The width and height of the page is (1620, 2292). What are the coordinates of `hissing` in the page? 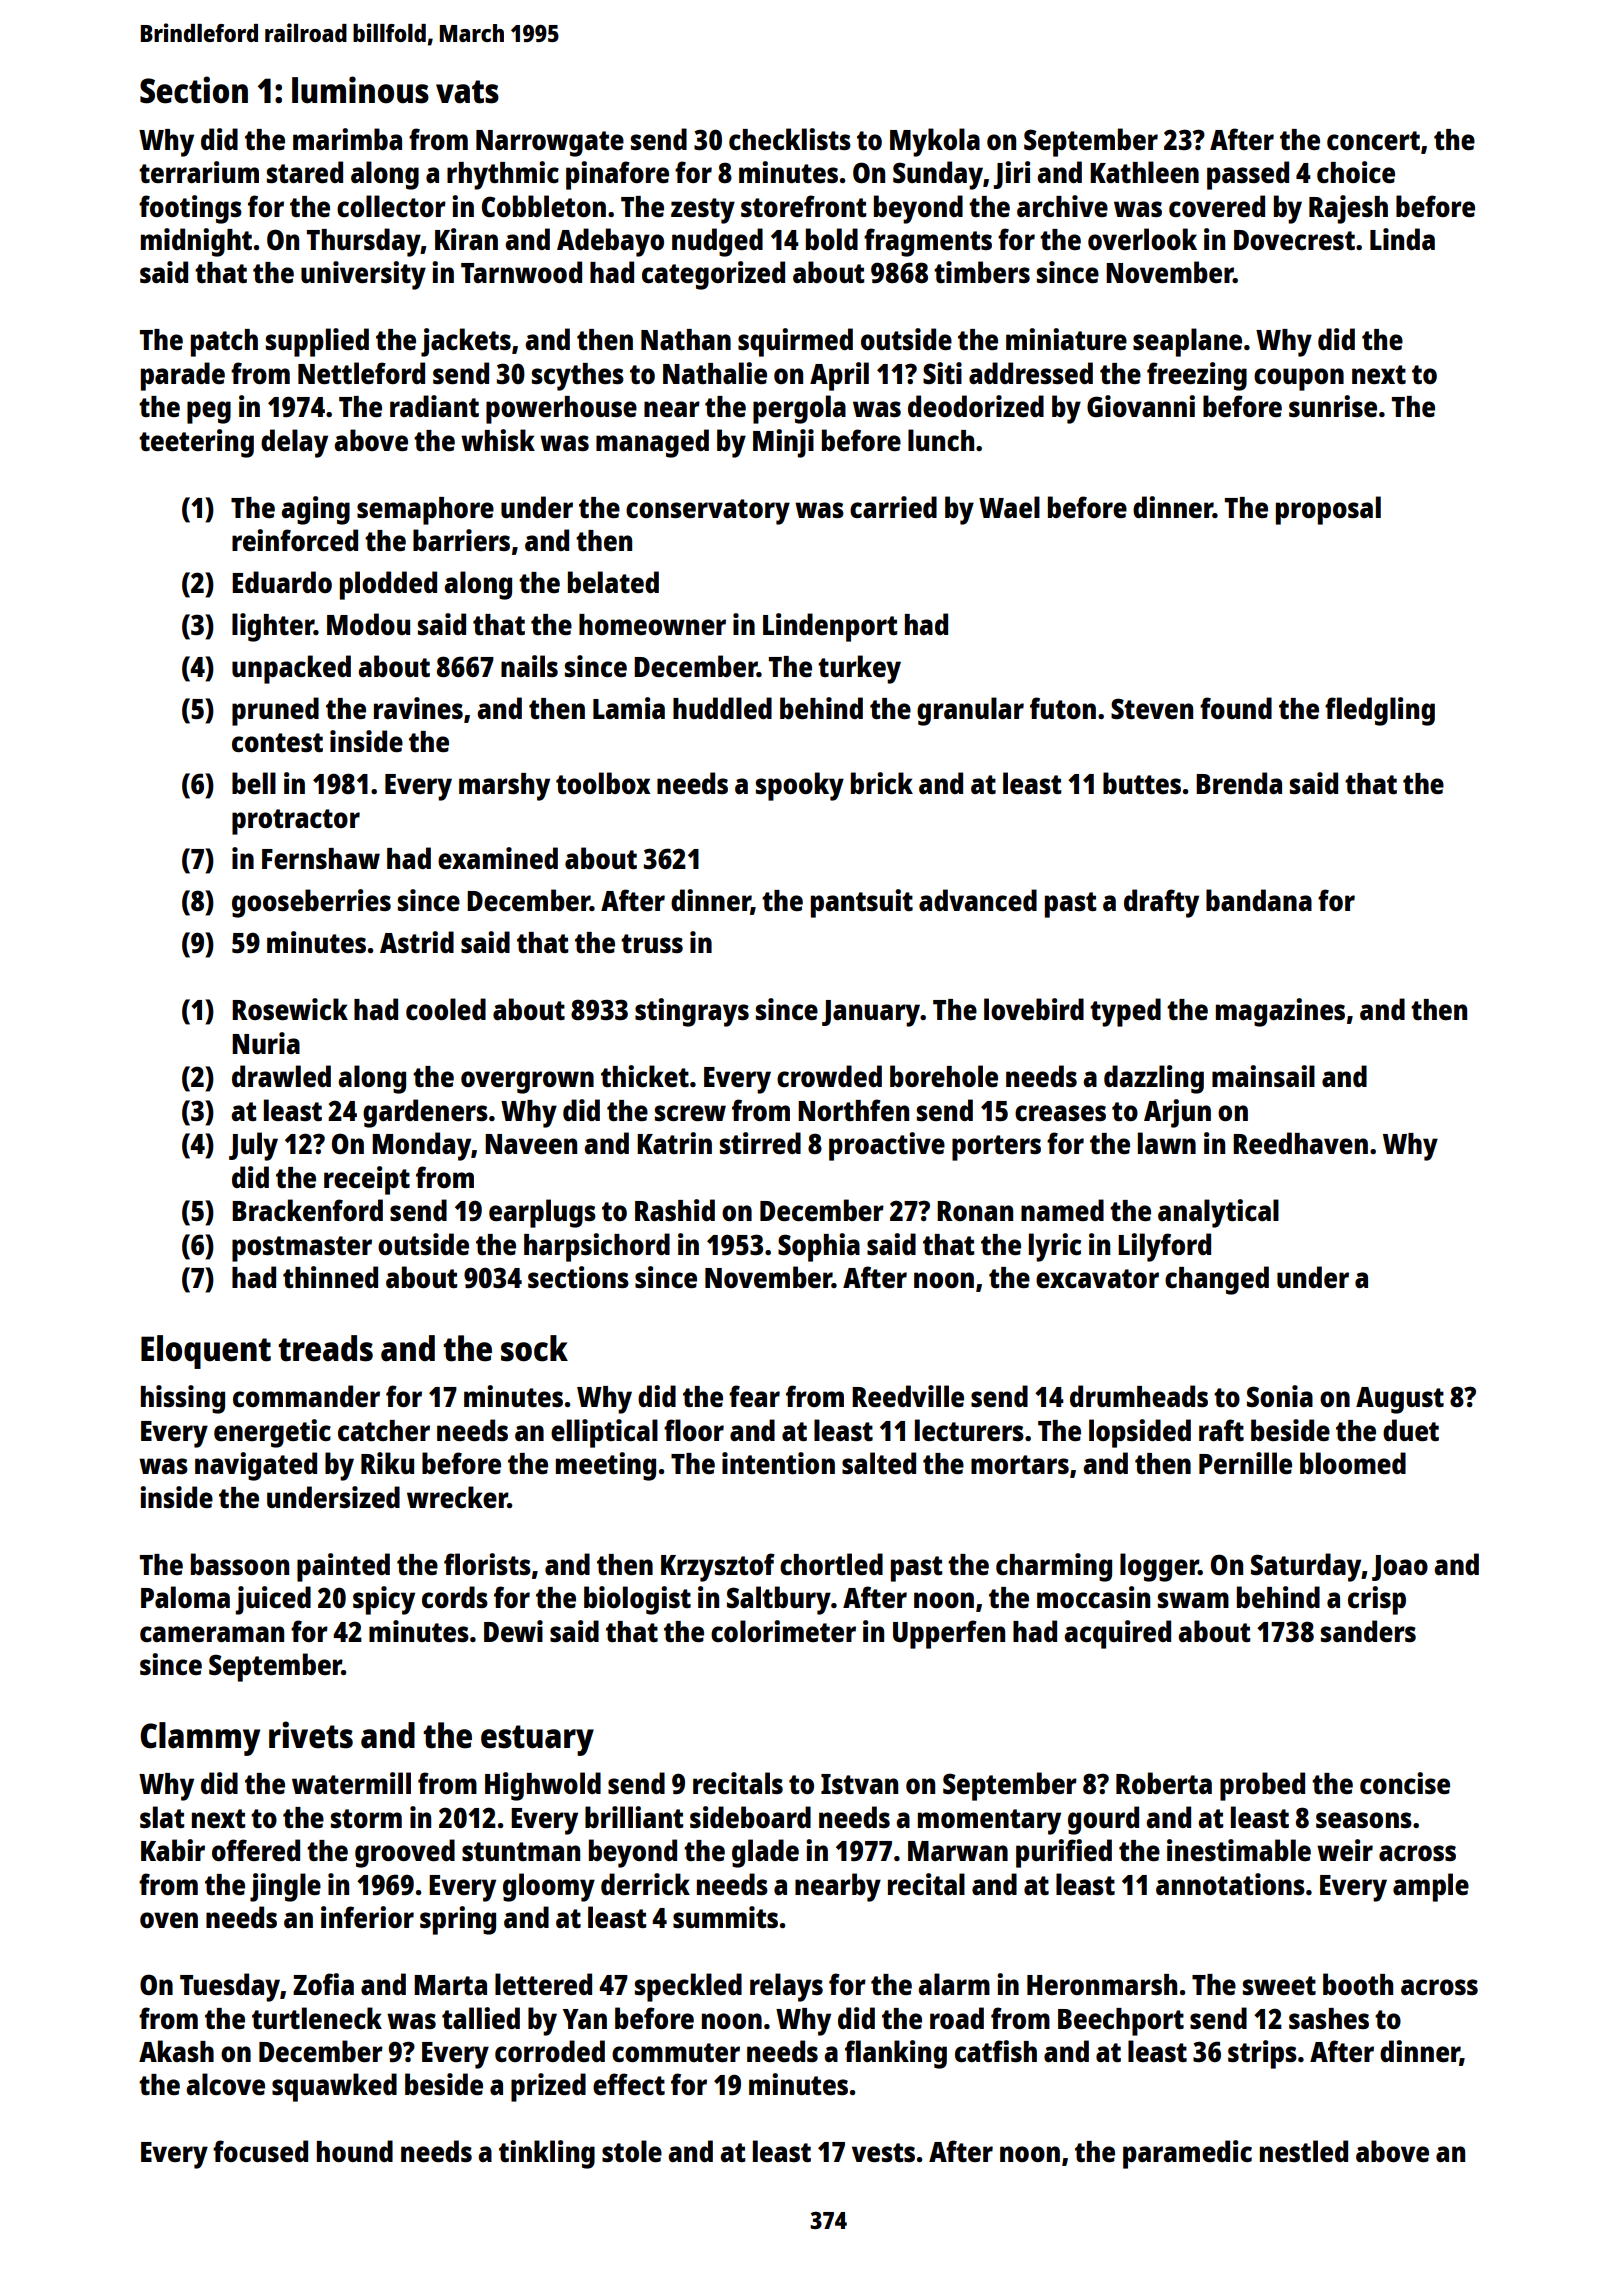 It's located at (183, 1399).
